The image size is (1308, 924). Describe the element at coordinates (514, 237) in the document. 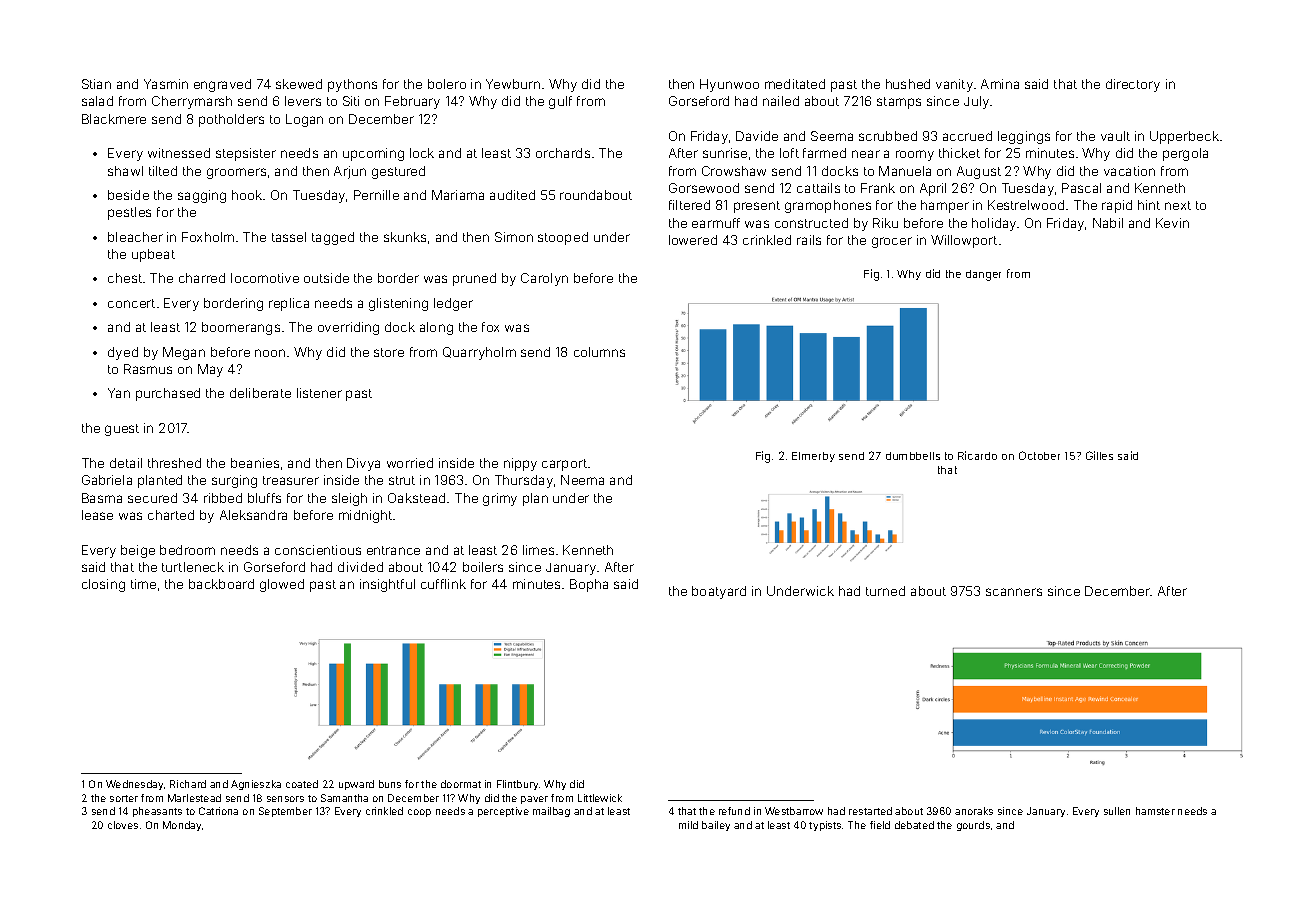

I see `Simon` at that location.
